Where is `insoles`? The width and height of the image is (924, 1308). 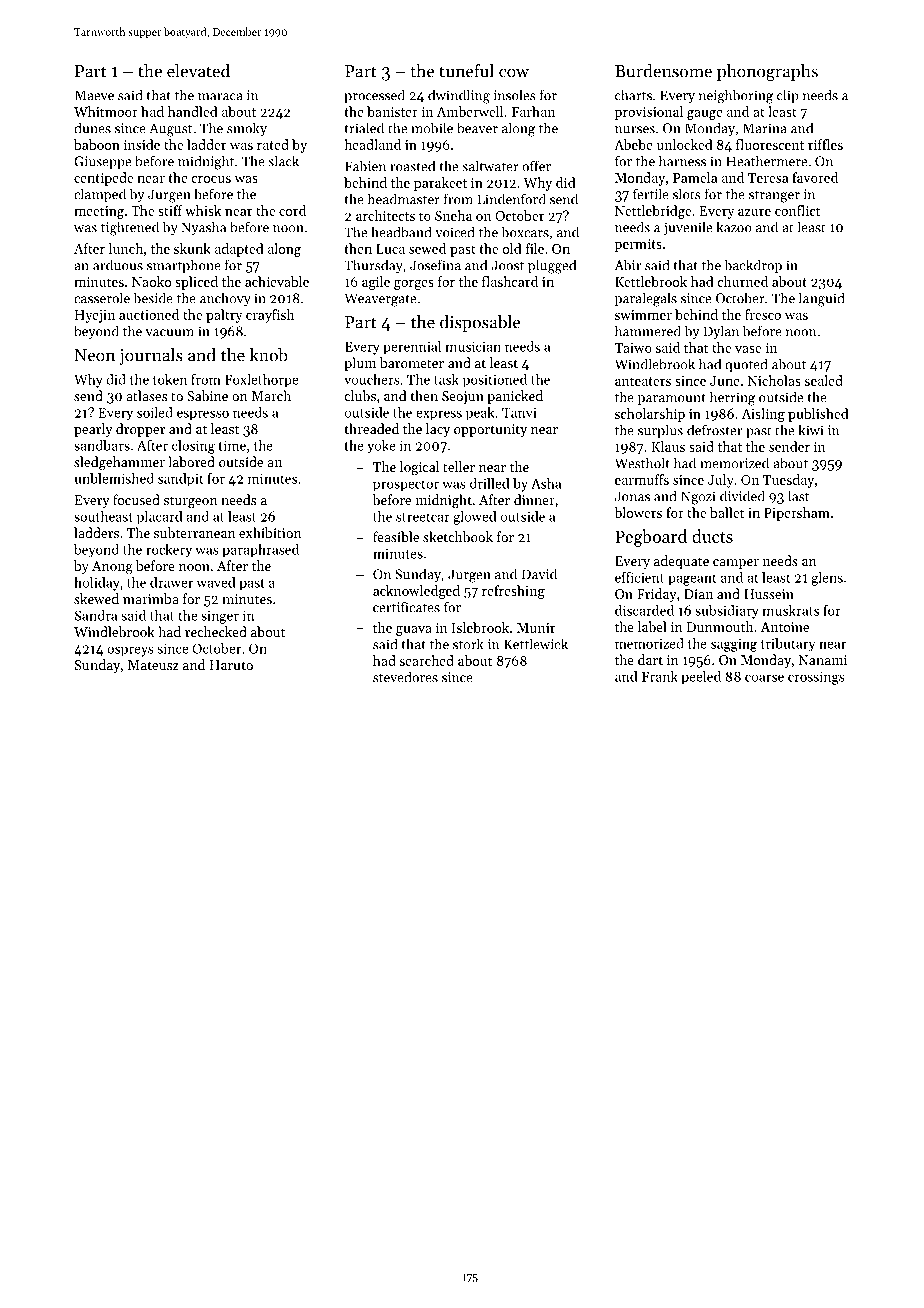 insoles is located at coordinates (515, 95).
